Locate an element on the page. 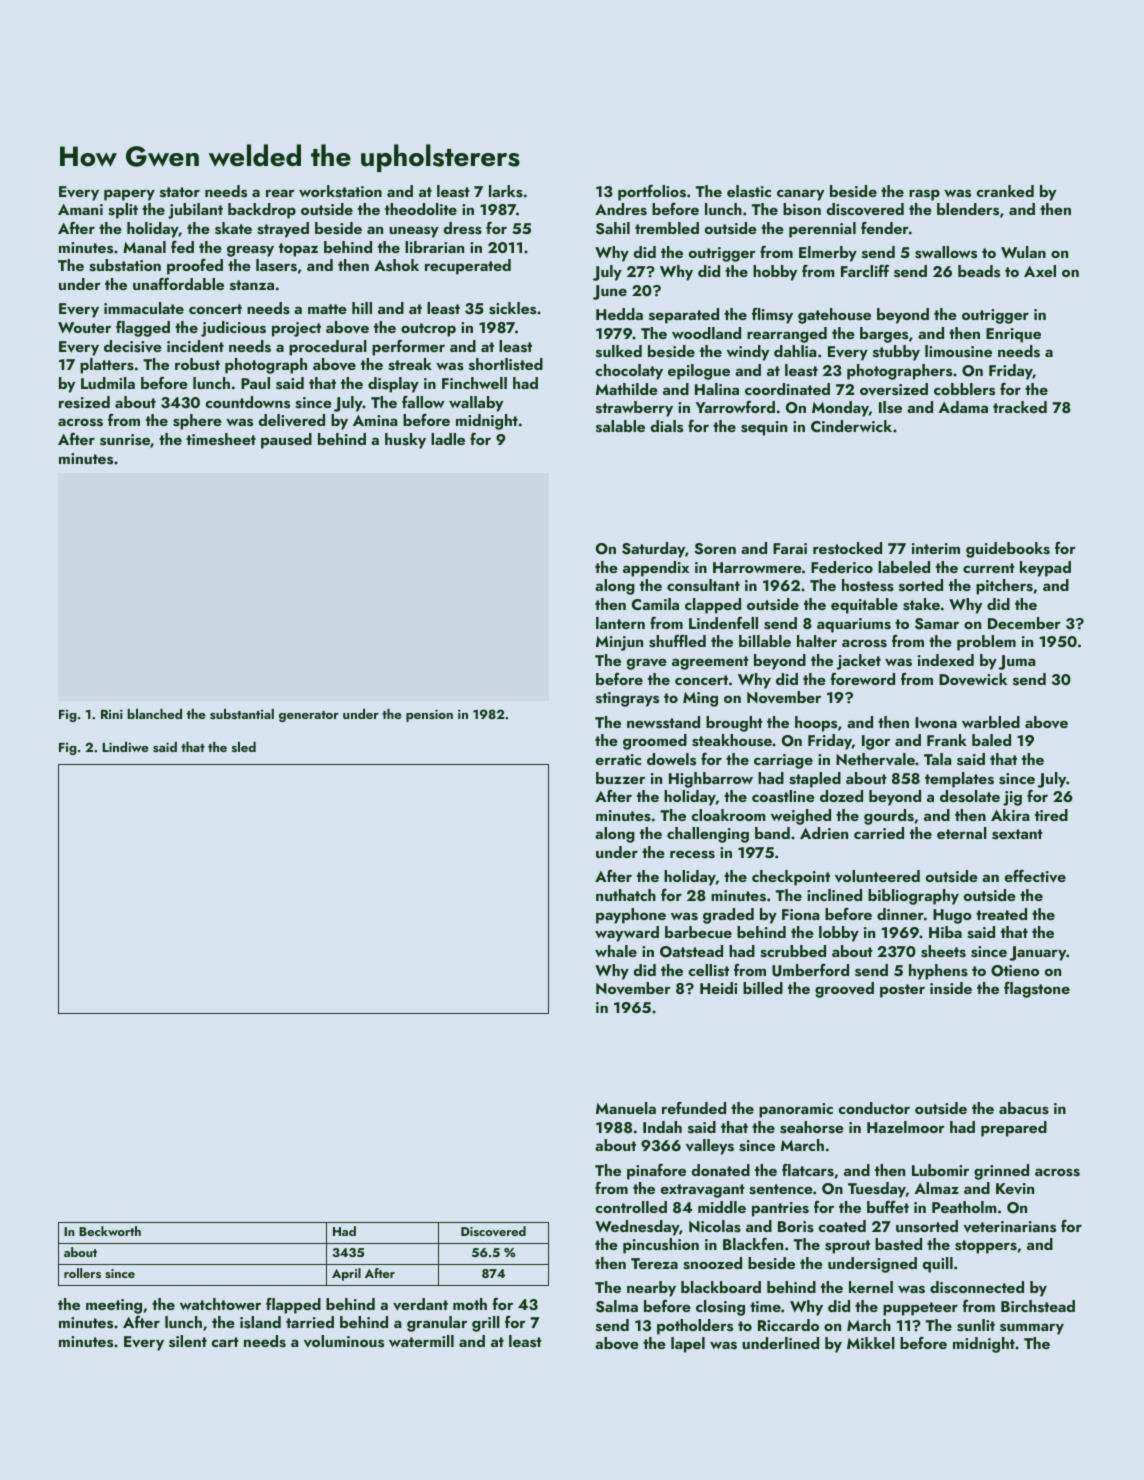 This document has height=1480, width=1144. Wouter is located at coordinates (84, 327).
